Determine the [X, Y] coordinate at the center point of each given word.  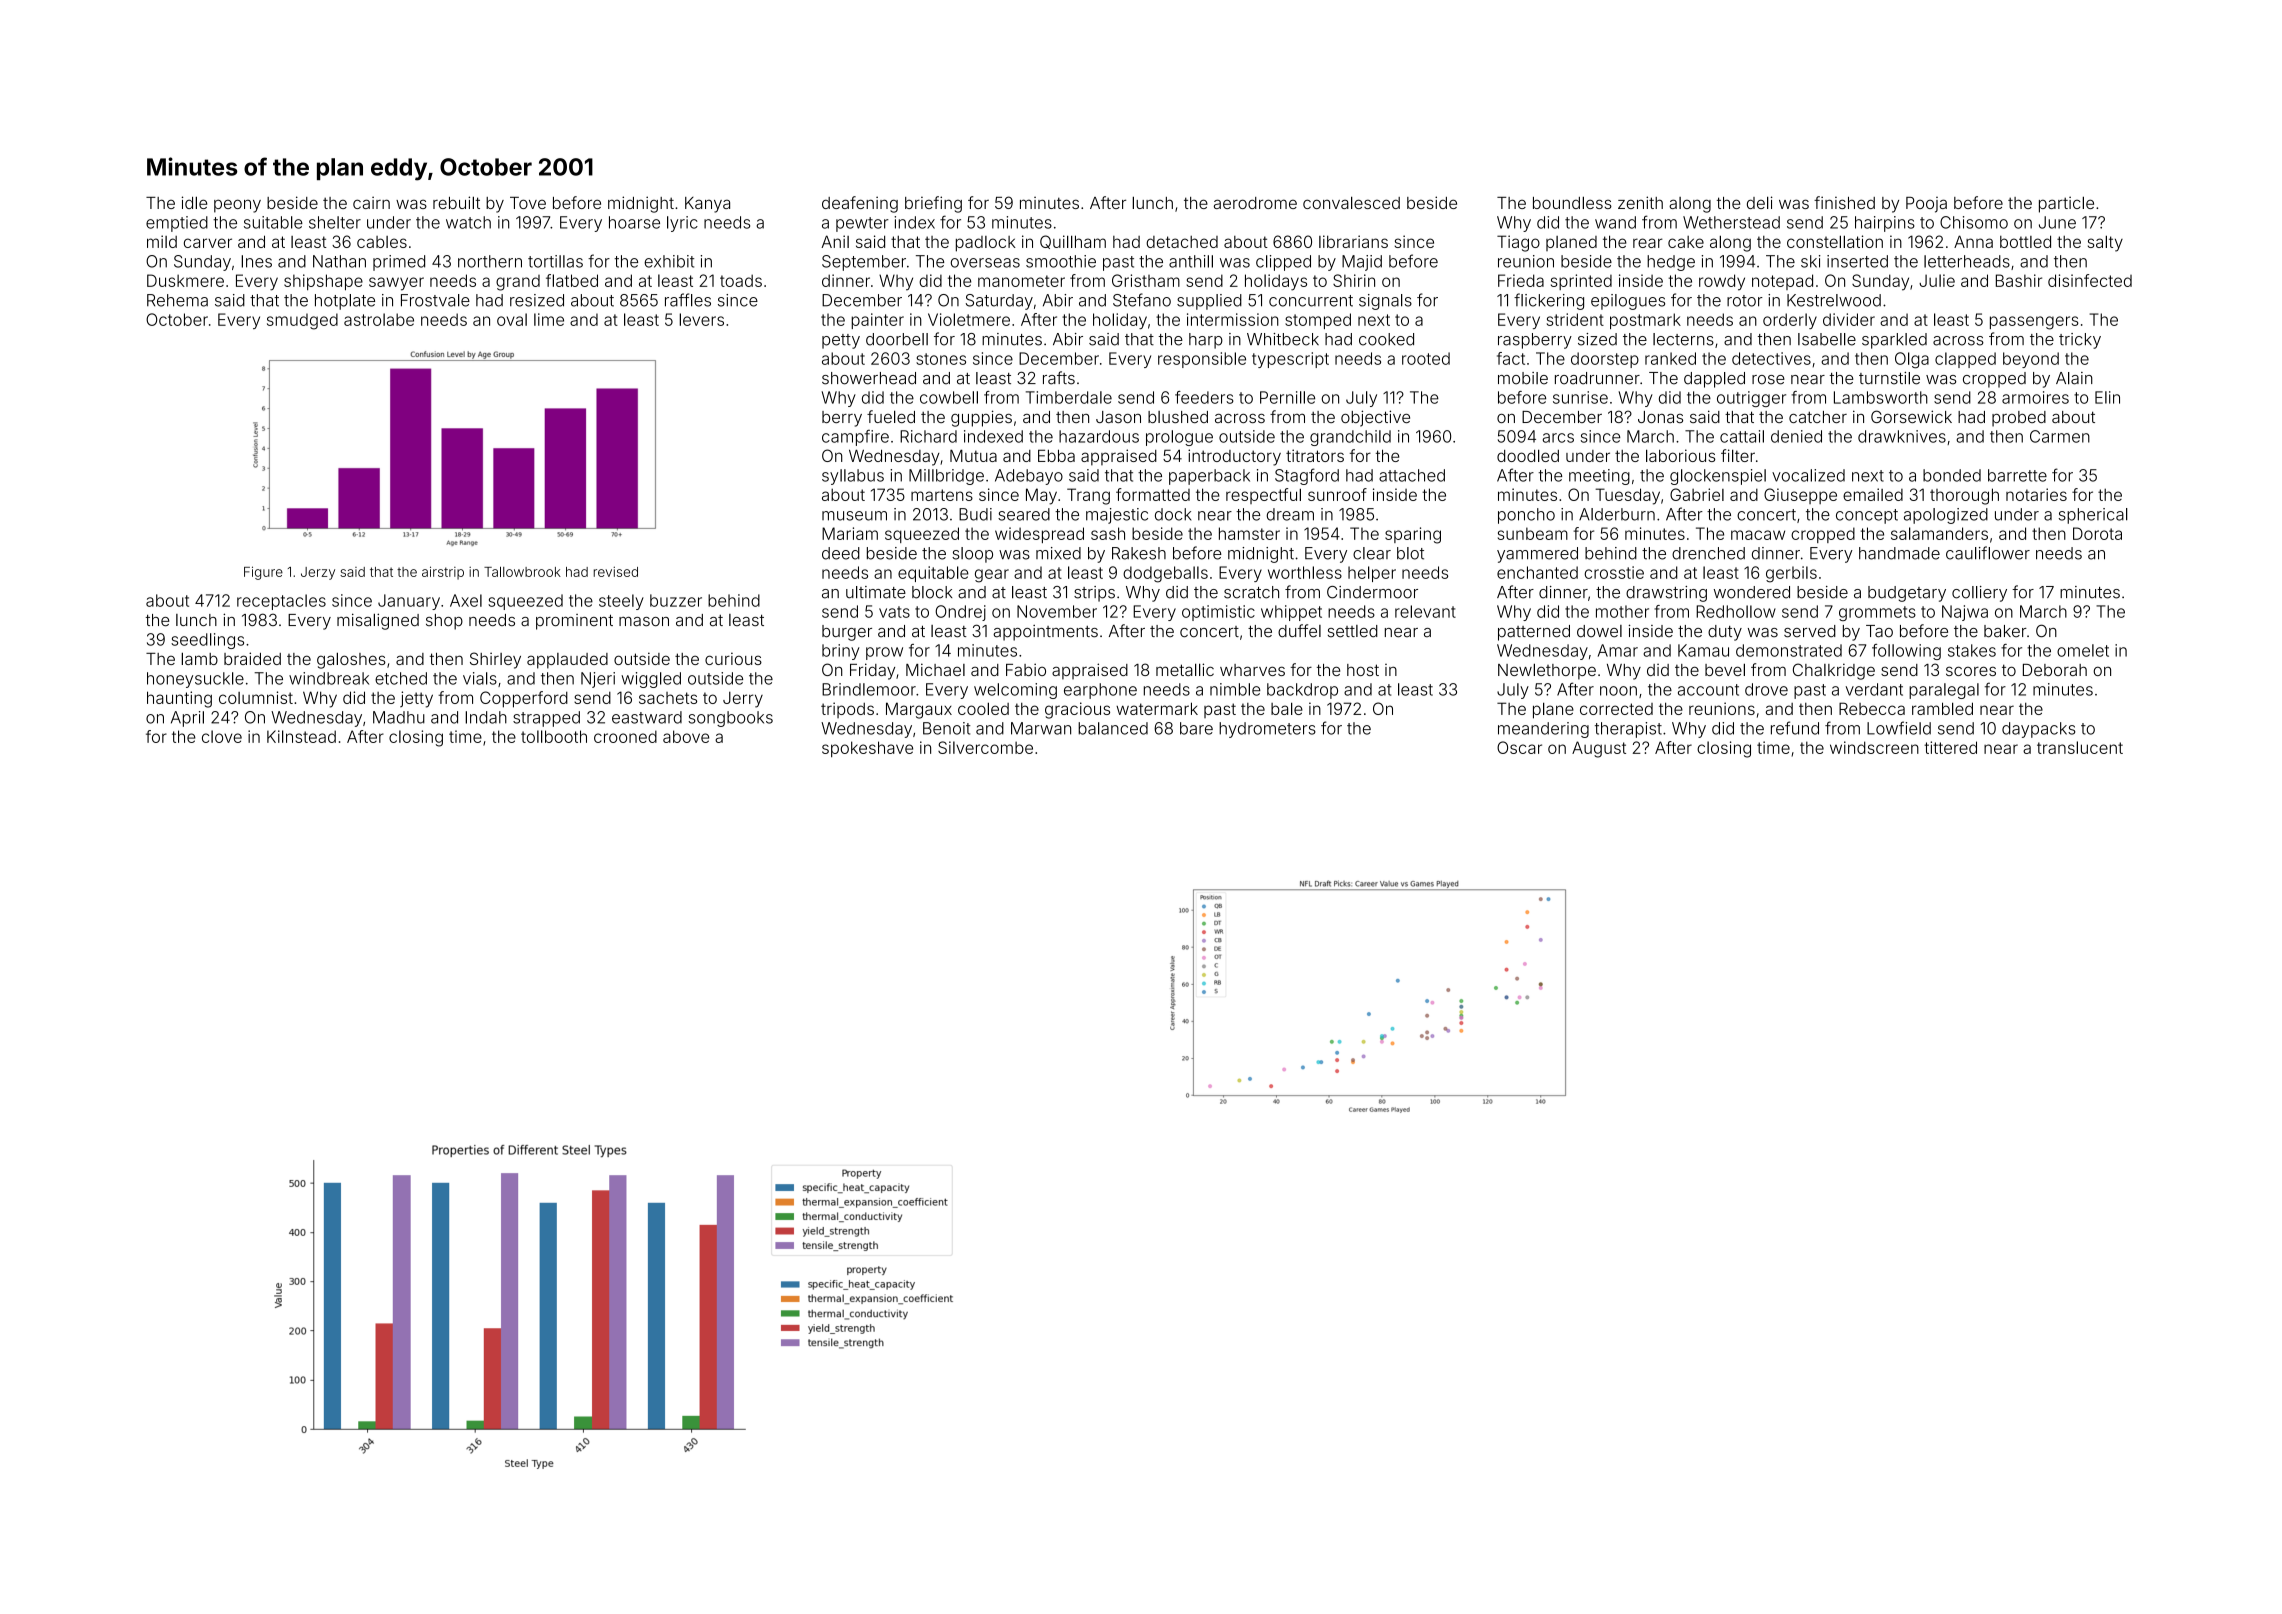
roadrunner [1597, 378]
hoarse [634, 222]
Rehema [177, 300]
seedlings [207, 641]
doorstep [1605, 360]
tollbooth [554, 736]
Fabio [1026, 669]
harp [1206, 341]
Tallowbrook [522, 571]
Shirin [1354, 280]
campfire [855, 438]
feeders [1204, 397]
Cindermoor [1372, 592]
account [1708, 690]
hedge [1671, 263]
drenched [1708, 553]
